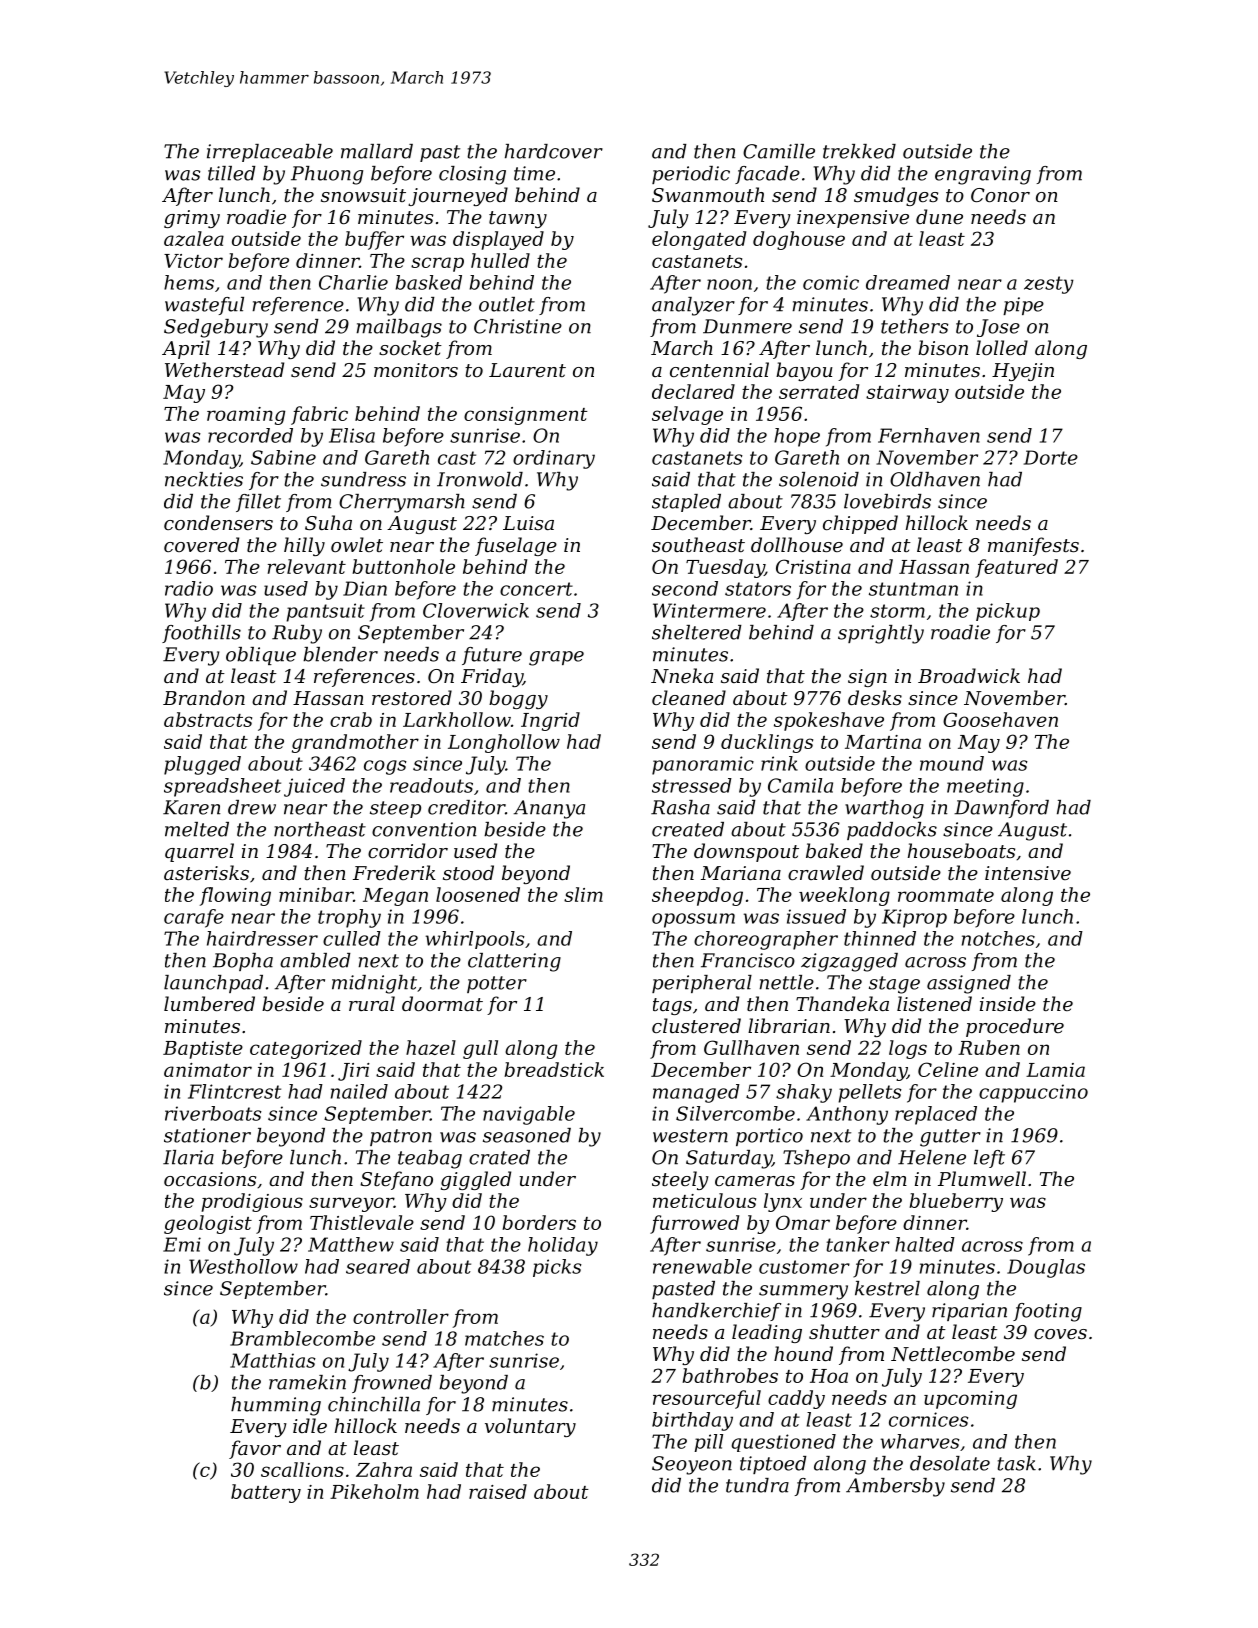 The height and width of the document is (1628, 1258). Describe the element at coordinates (907, 394) in the document. I see `stairway` at that location.
